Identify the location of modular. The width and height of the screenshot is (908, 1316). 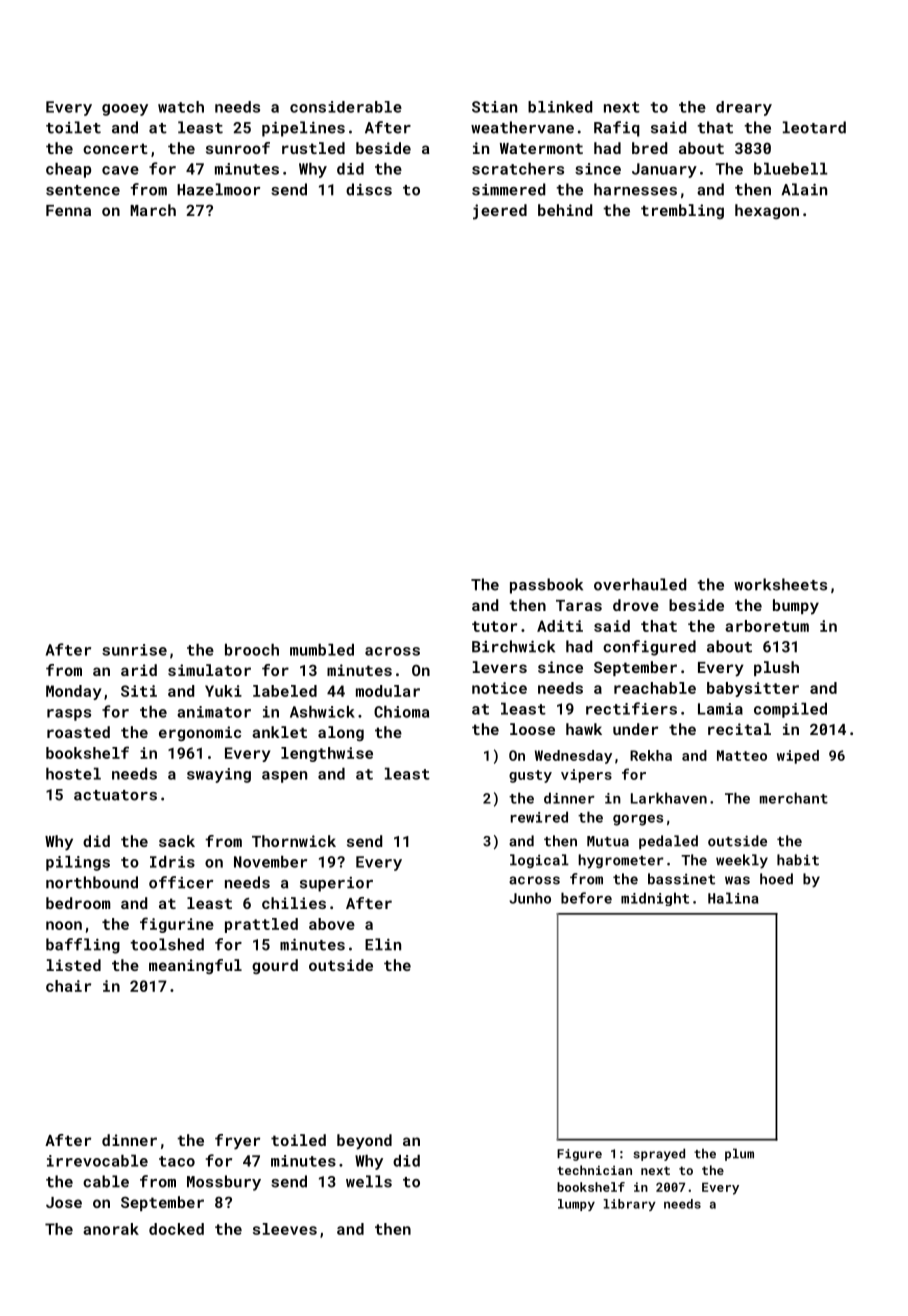
(388, 691).
